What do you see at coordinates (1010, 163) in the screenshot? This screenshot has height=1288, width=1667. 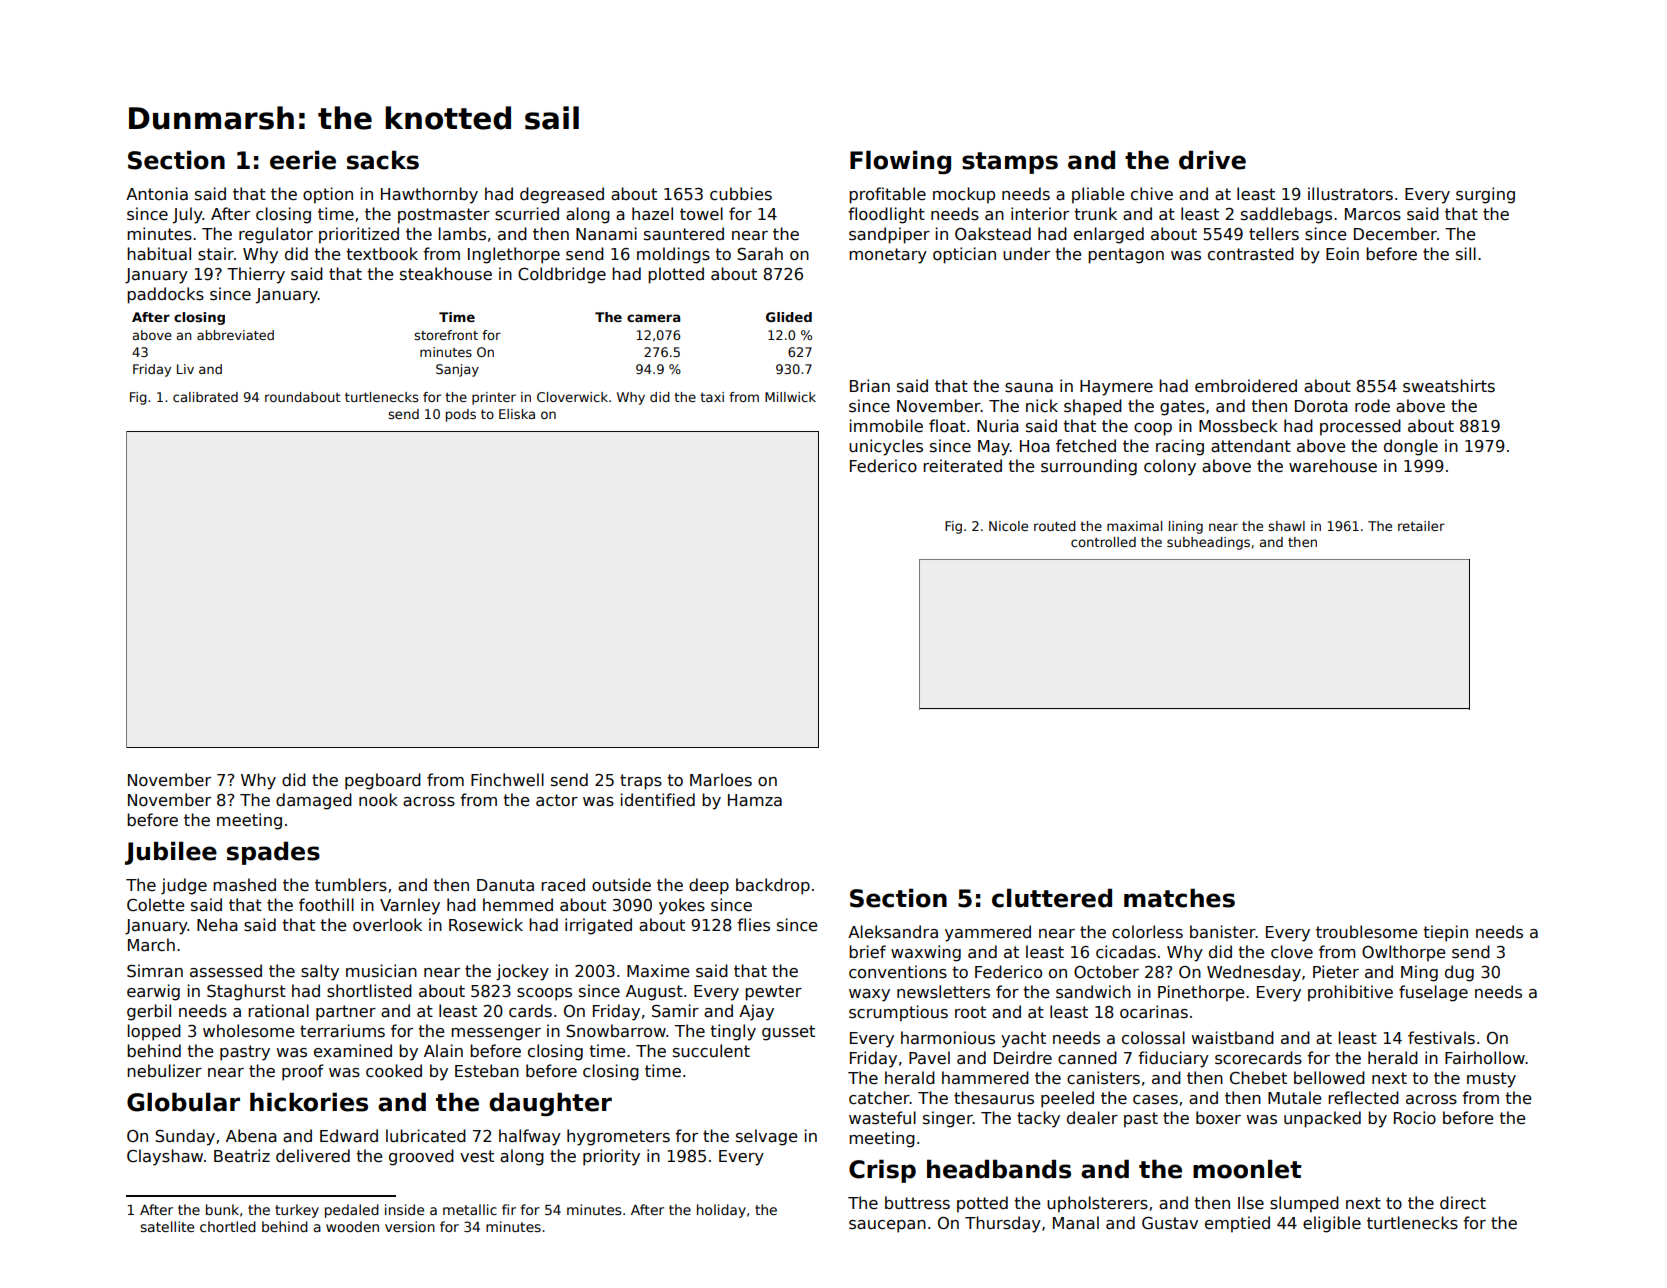 I see `stamps` at bounding box center [1010, 163].
